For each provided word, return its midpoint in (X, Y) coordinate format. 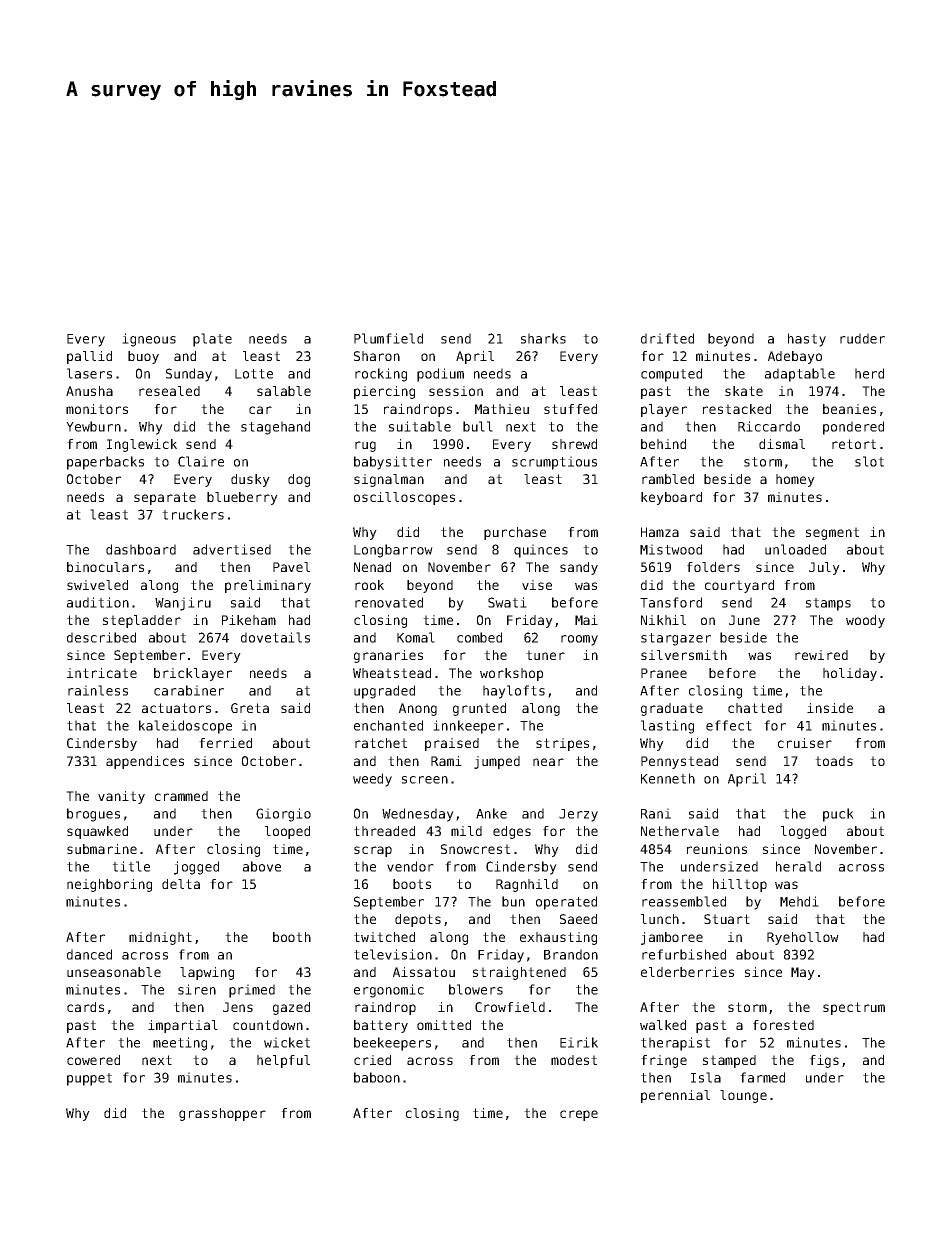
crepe (579, 1115)
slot (869, 461)
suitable (420, 426)
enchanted (388, 725)
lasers (89, 373)
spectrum (854, 1008)
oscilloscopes (404, 498)
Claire (201, 461)
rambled (668, 479)
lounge (743, 1096)
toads (834, 761)
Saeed (578, 919)
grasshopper (222, 1114)
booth (292, 937)
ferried (225, 743)
